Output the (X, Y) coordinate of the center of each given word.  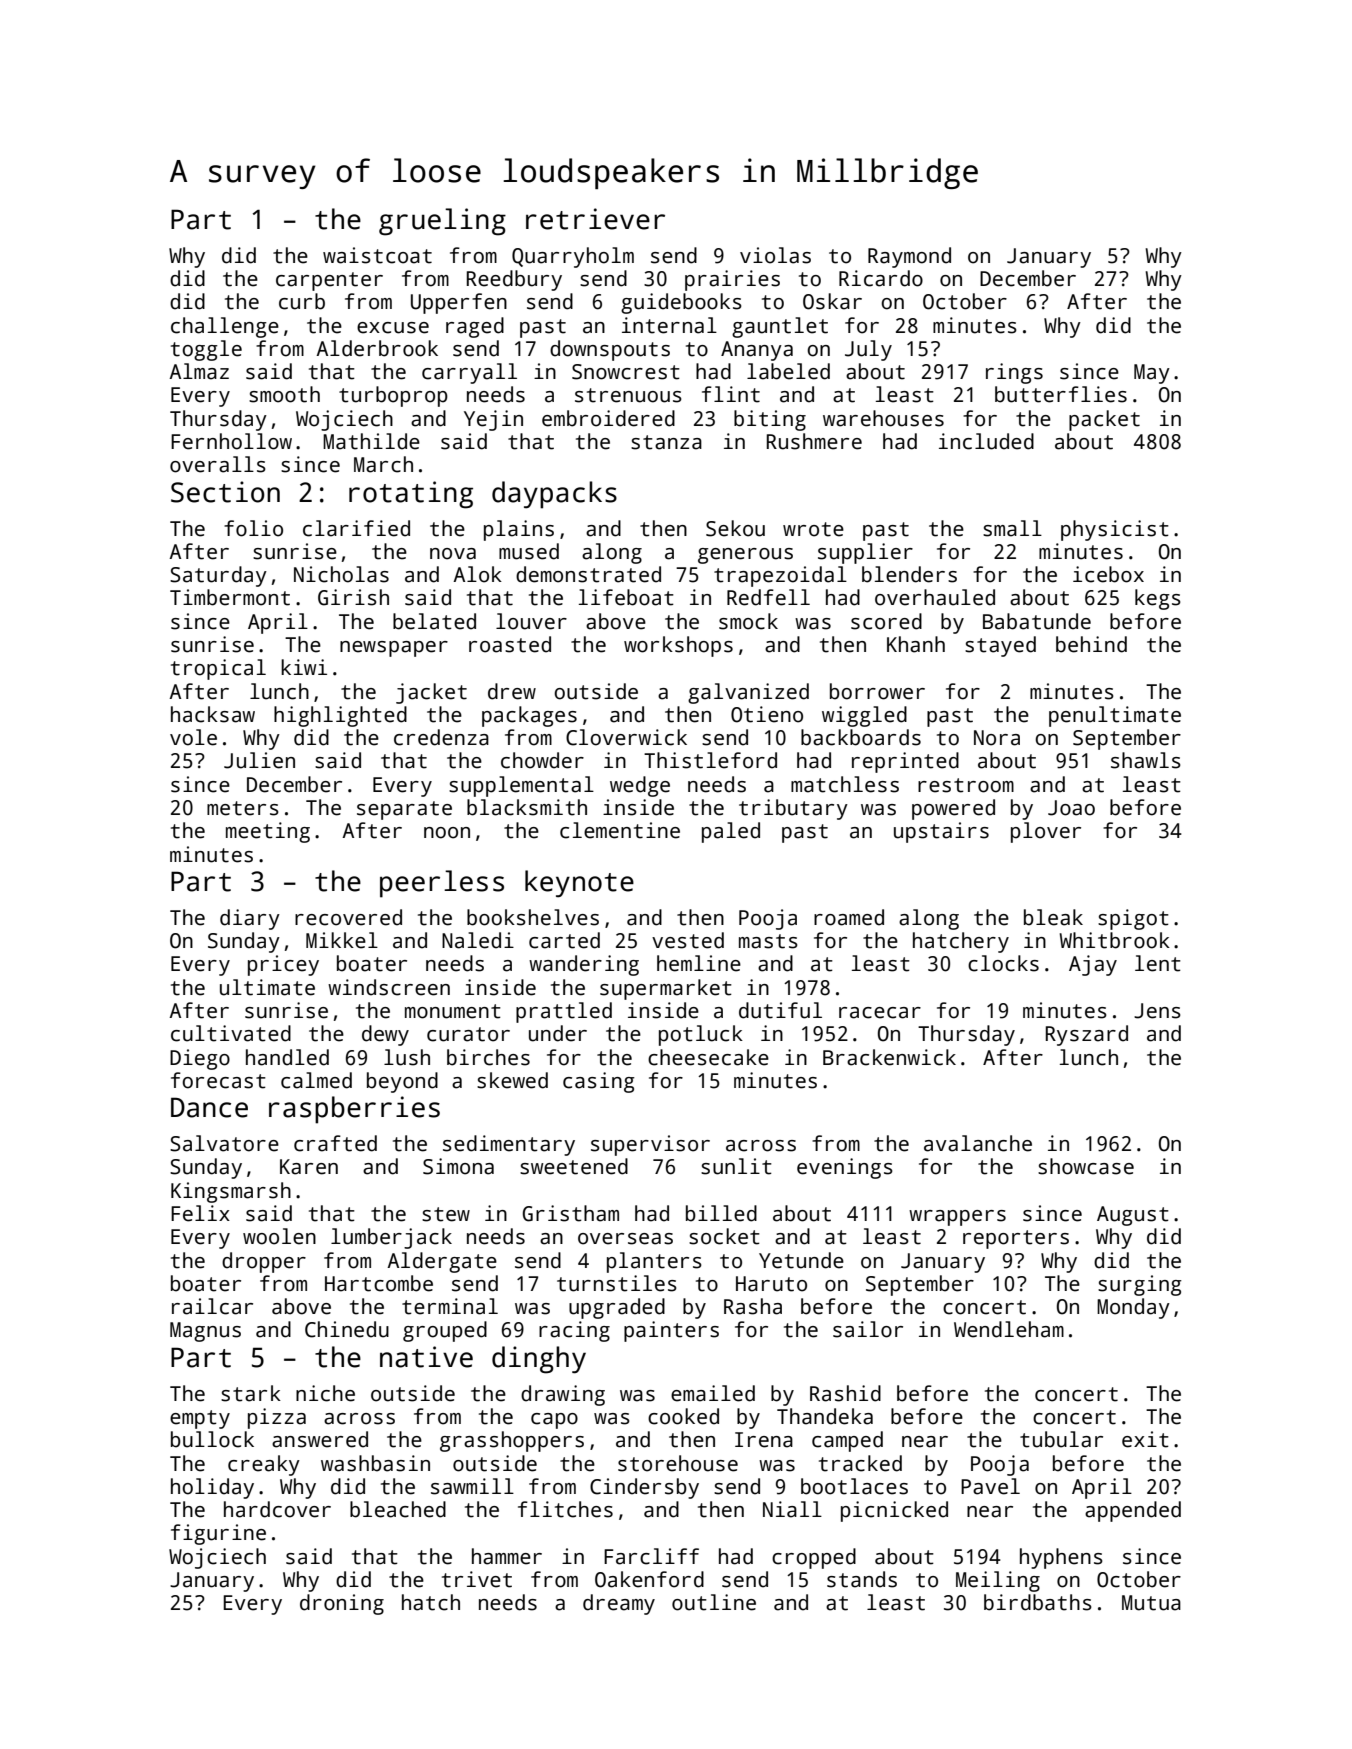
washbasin (375, 1463)
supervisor (650, 1145)
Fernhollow (231, 441)
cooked (683, 1416)
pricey (283, 965)
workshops (678, 646)
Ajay (1093, 965)
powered (953, 809)
